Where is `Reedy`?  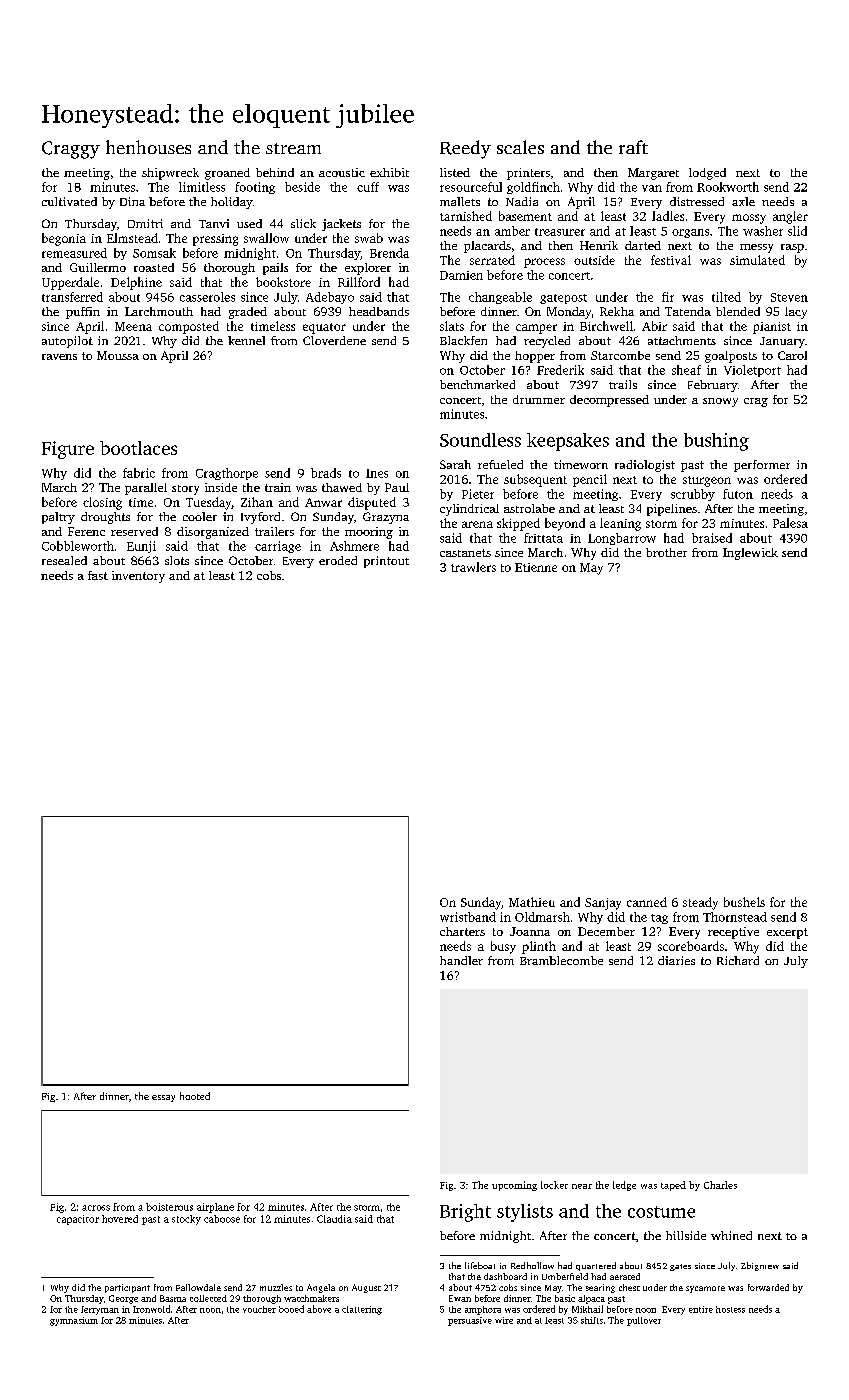
Reedy is located at coordinates (465, 149).
